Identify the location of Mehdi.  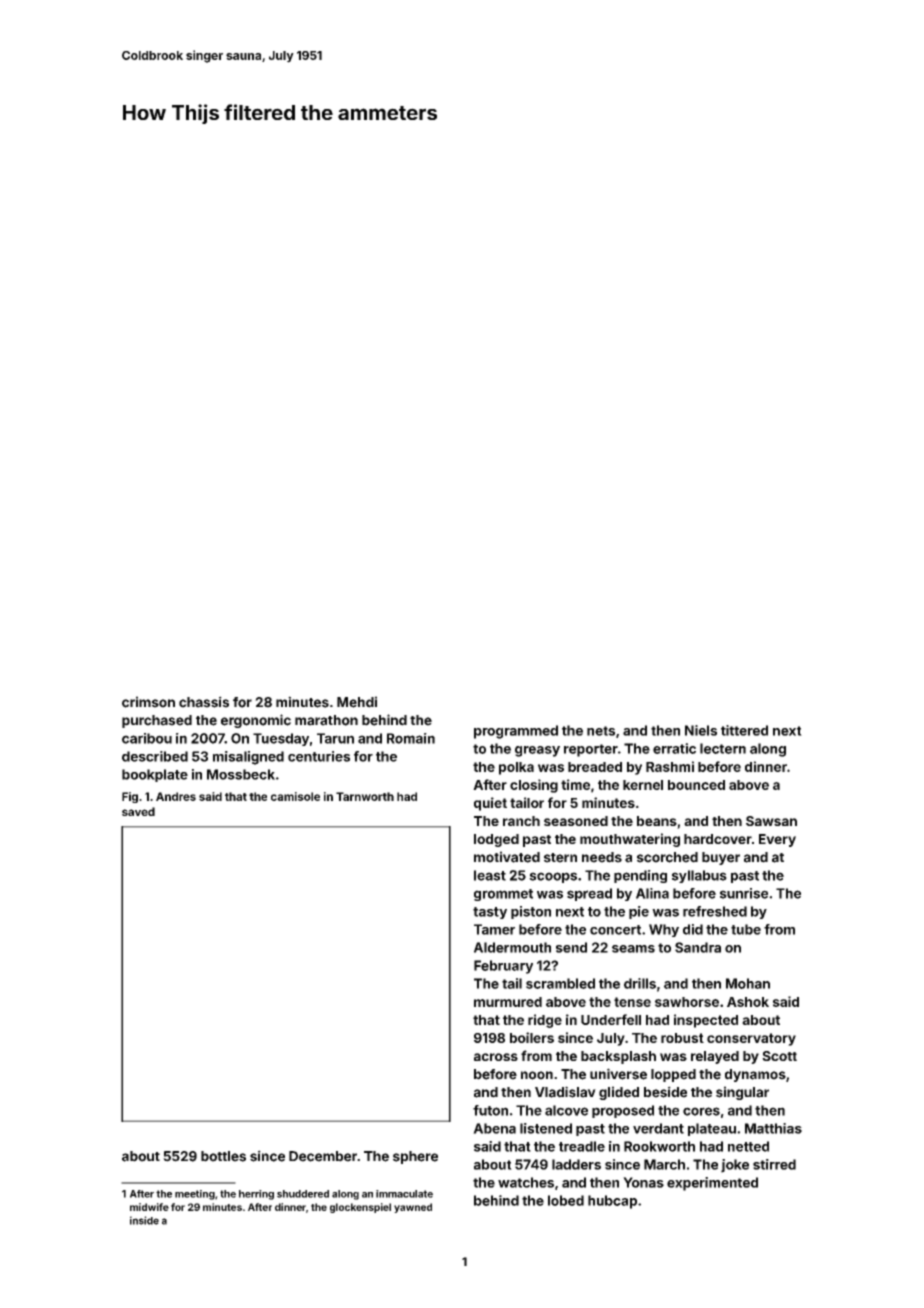
(357, 702).
